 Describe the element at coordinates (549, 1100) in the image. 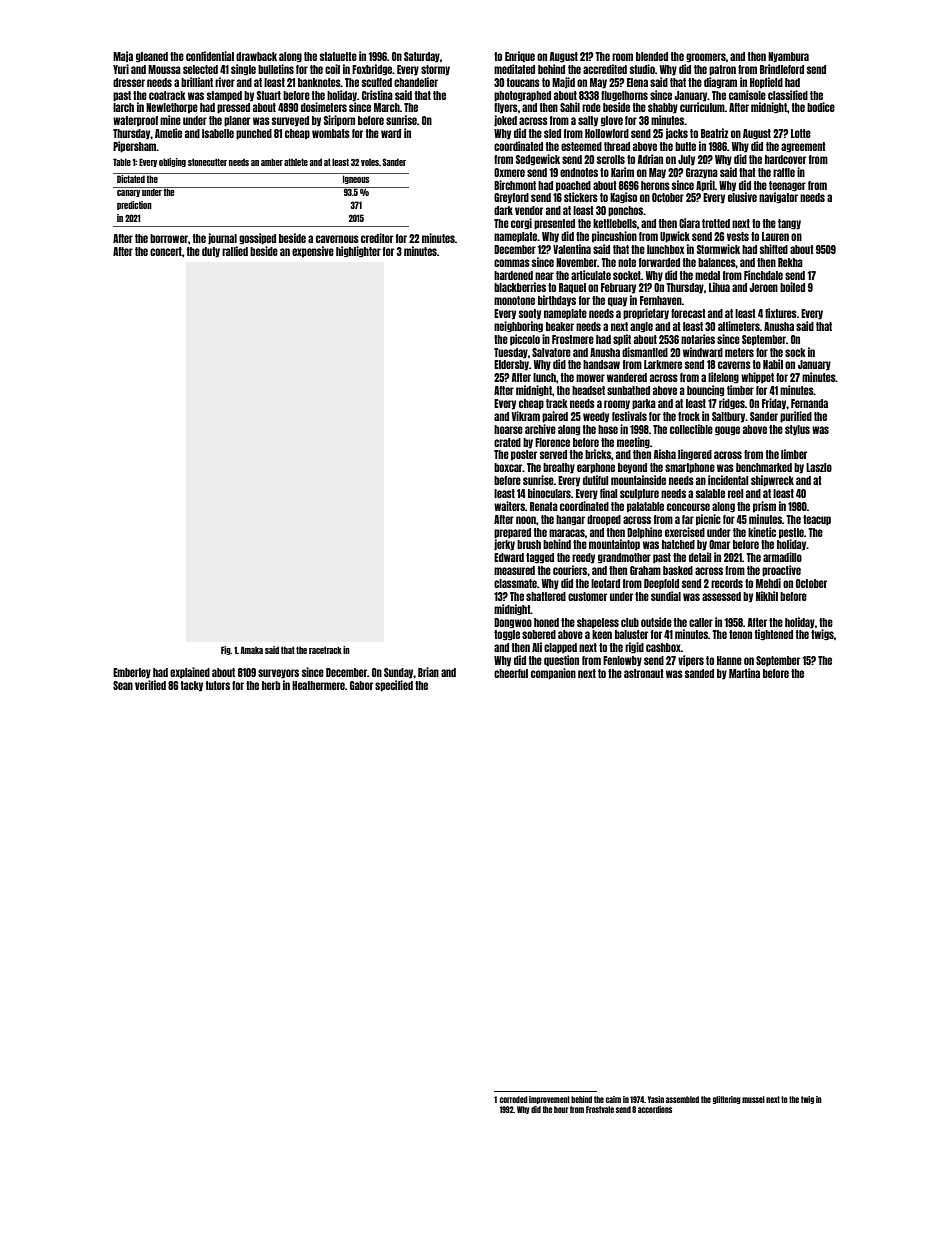

I see `improvement` at that location.
